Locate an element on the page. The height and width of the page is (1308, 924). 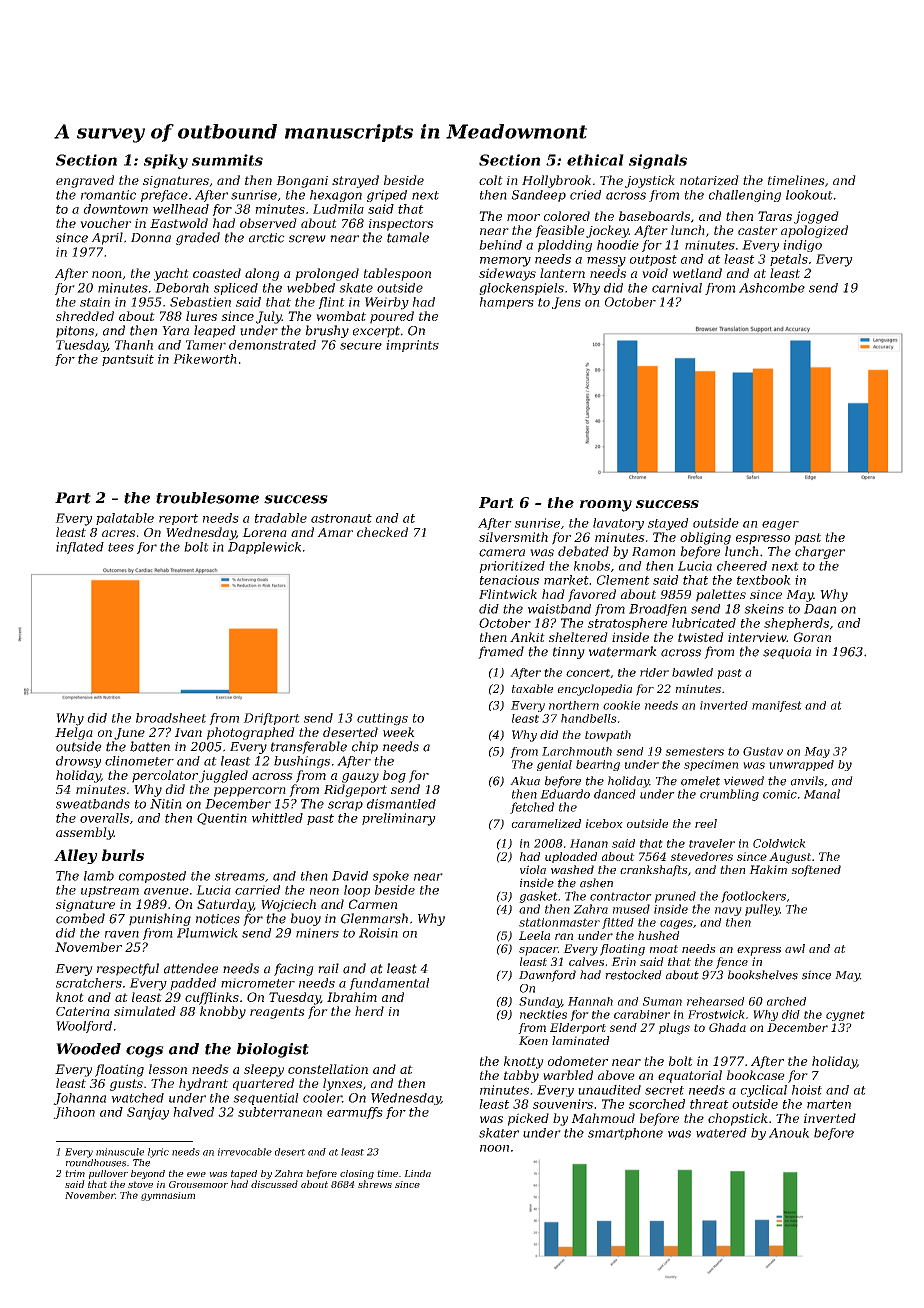
charger is located at coordinates (820, 552).
